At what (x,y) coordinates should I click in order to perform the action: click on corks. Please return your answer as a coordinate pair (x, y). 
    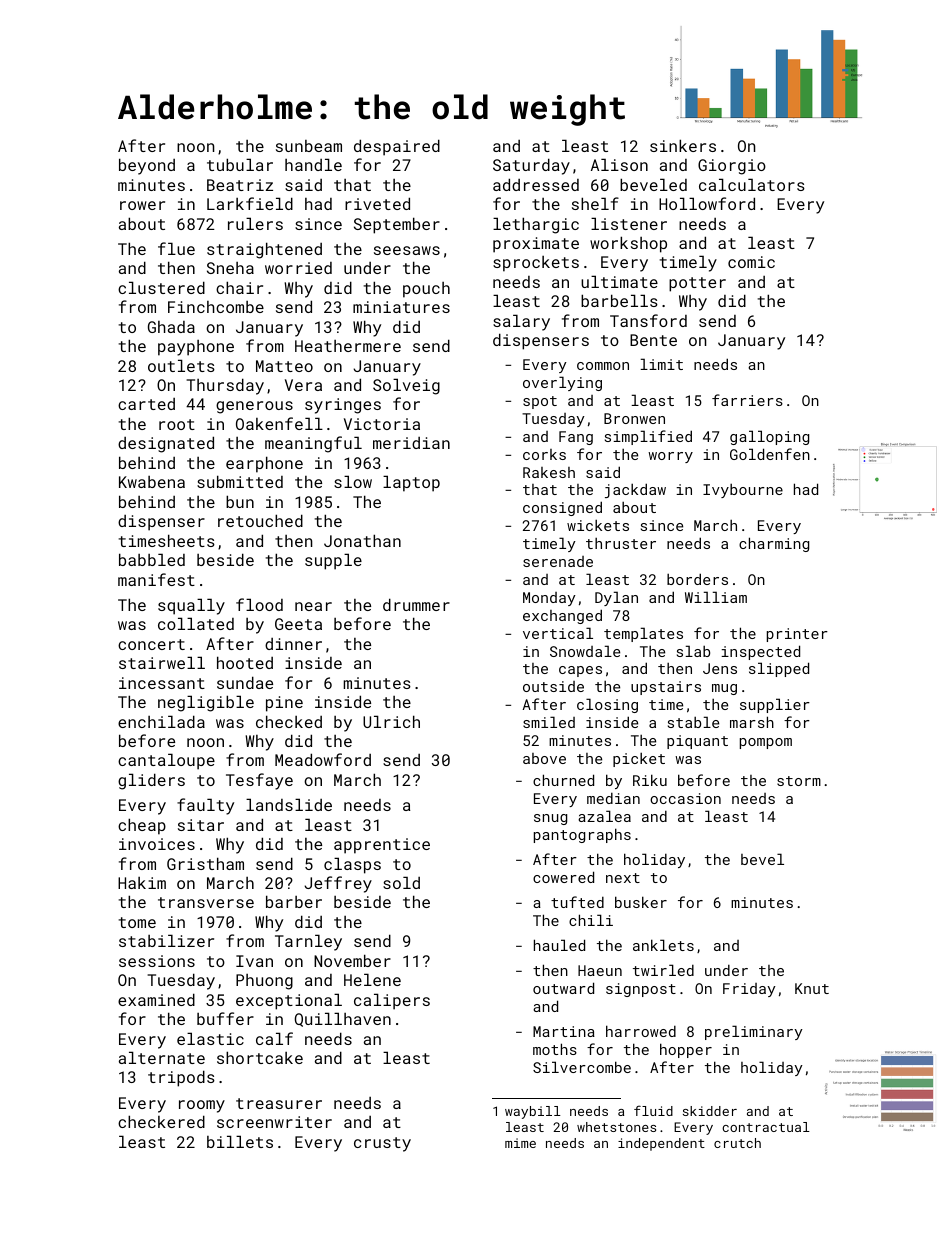
    Looking at the image, I should click on (544, 454).
